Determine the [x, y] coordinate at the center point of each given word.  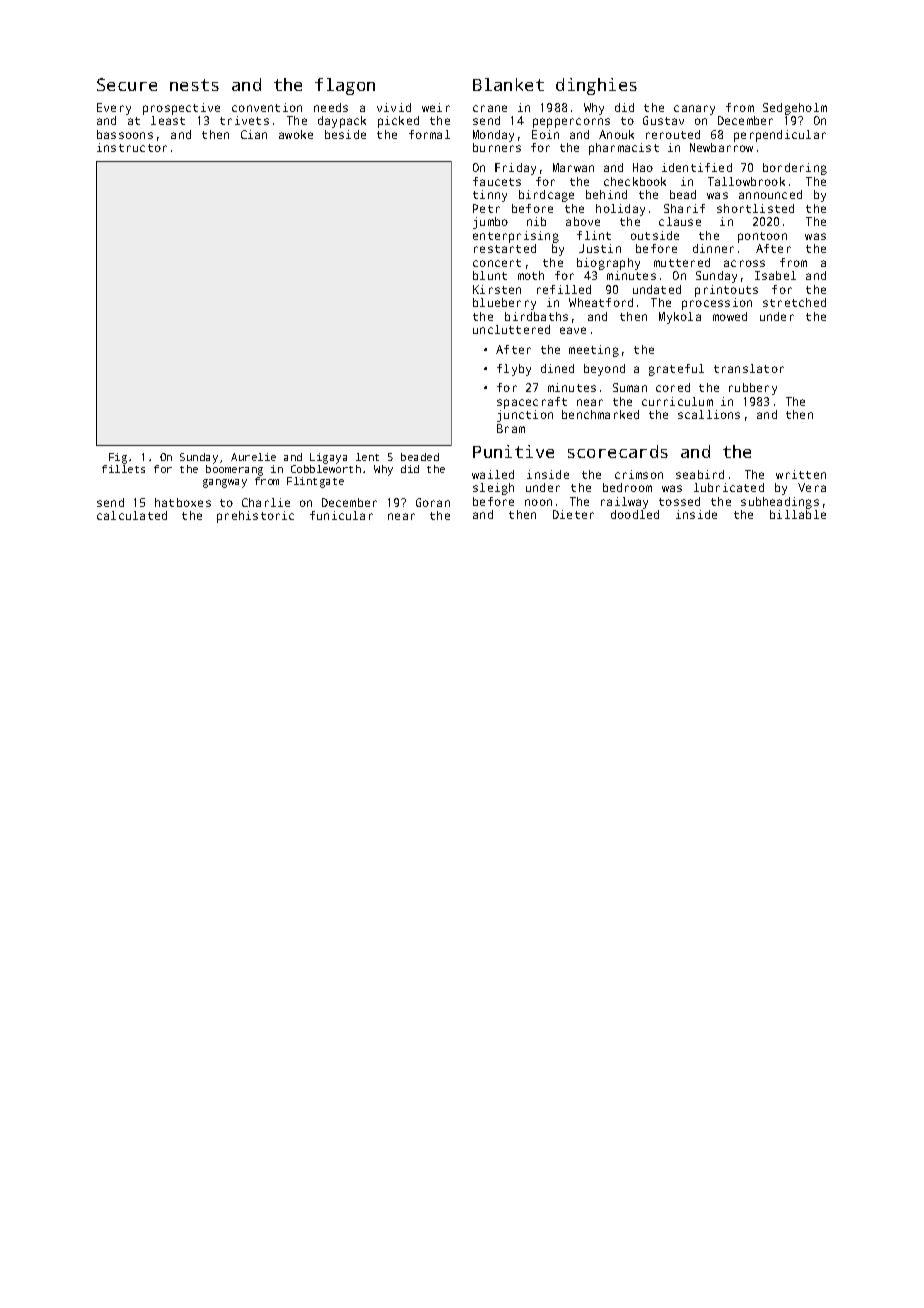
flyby [514, 370]
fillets [123, 469]
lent [367, 457]
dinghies [596, 86]
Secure [127, 84]
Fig [118, 458]
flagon [345, 86]
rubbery [753, 389]
